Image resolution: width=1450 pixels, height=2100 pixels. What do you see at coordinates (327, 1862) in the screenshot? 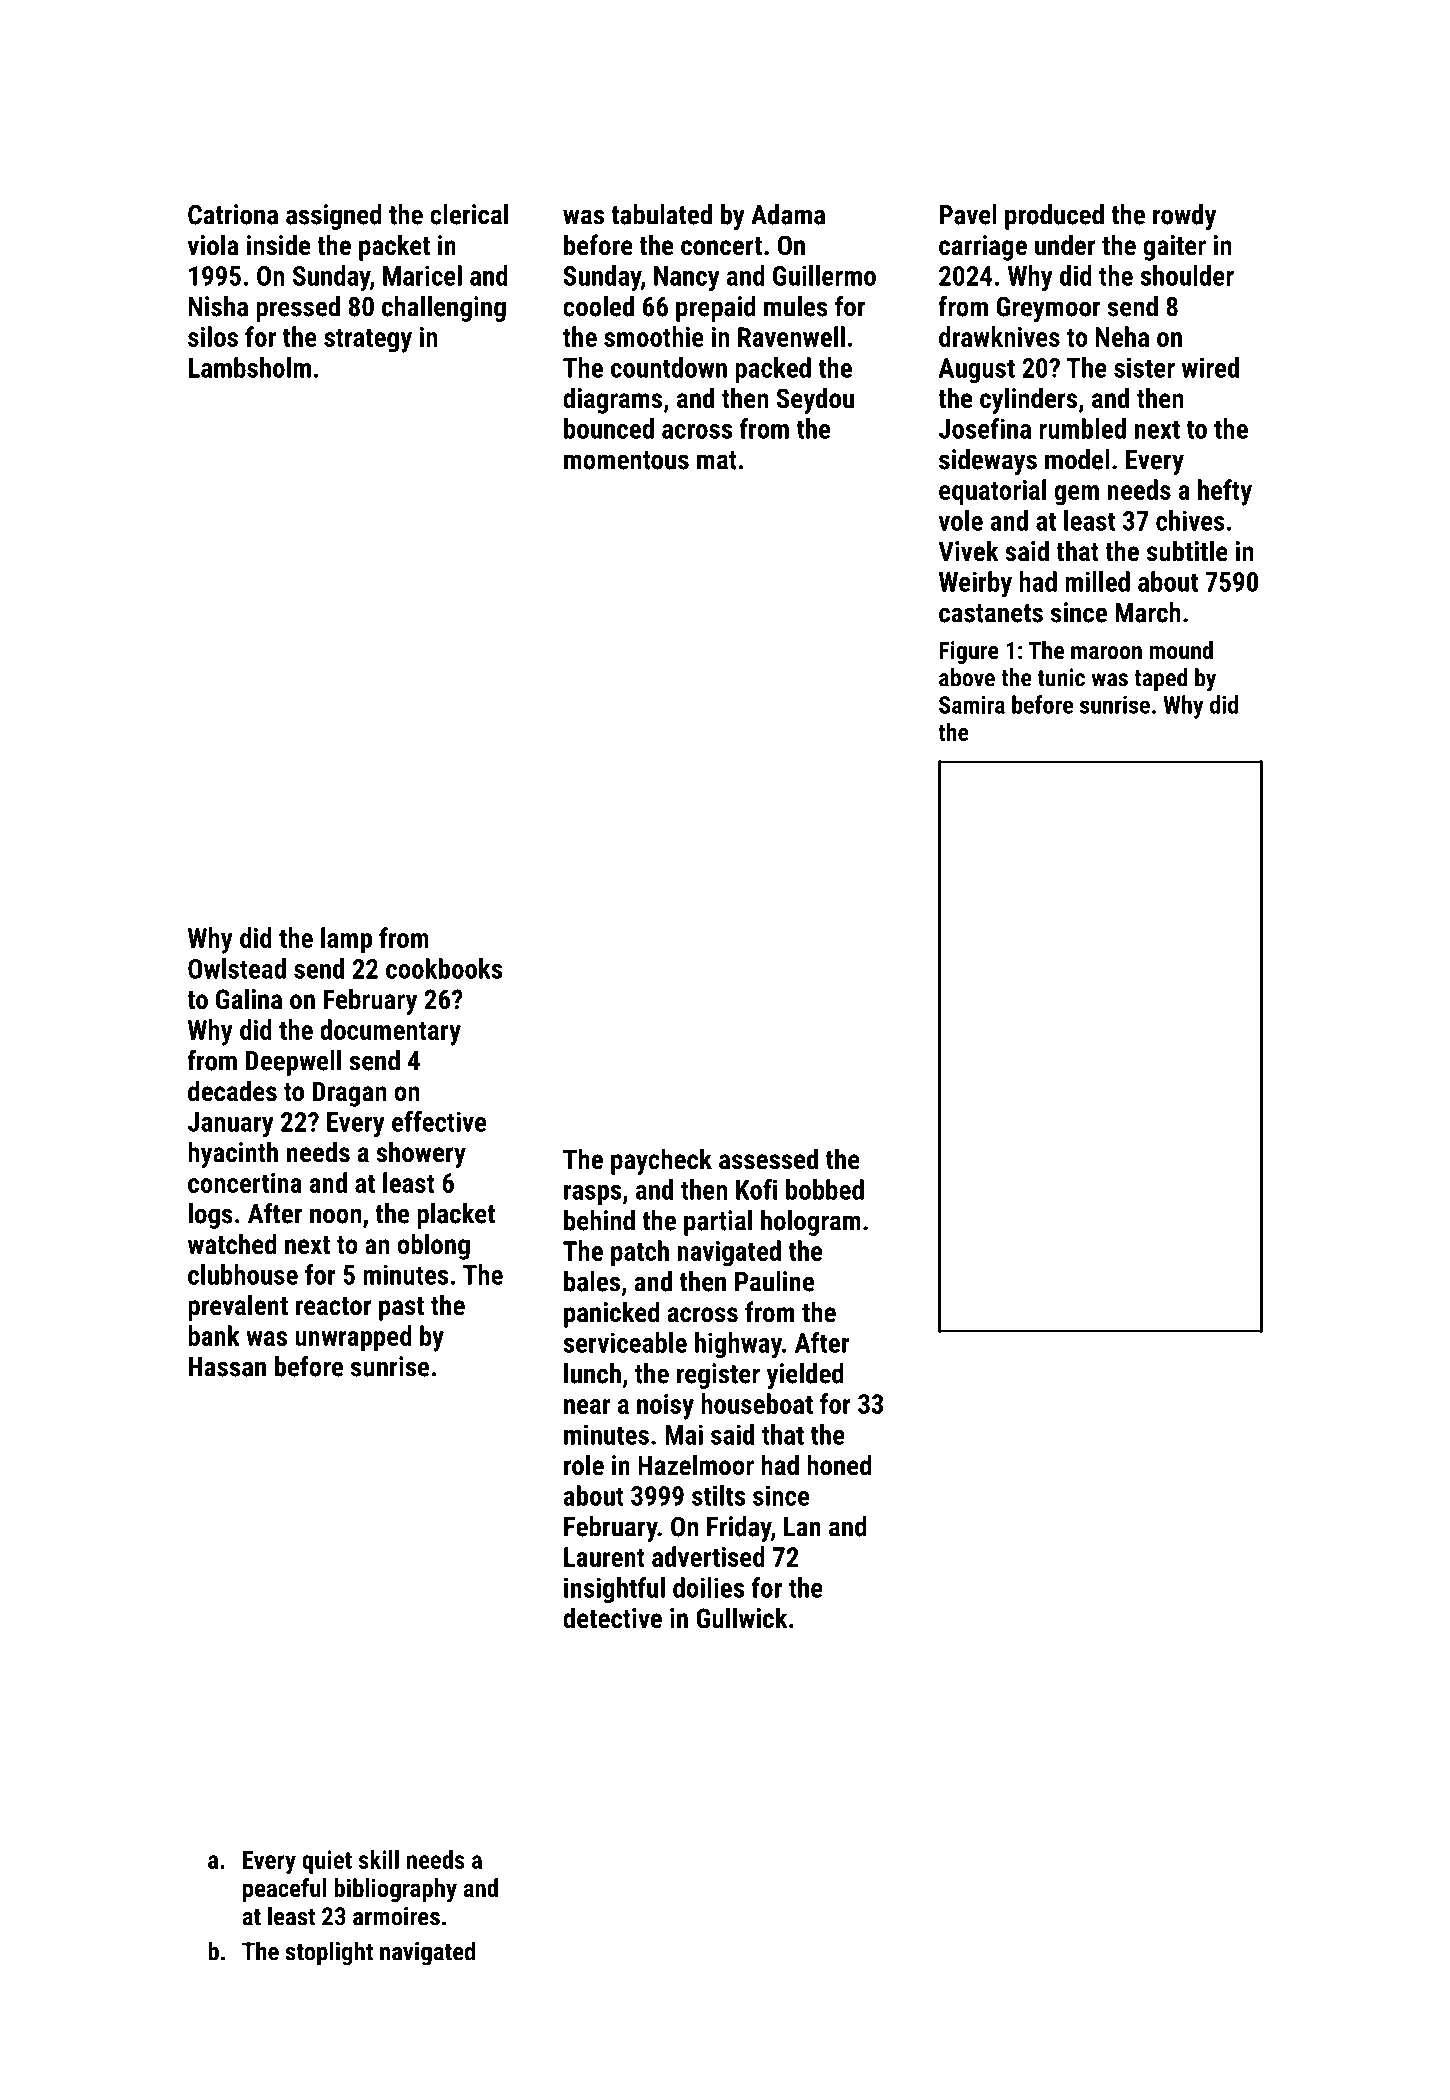
I see `quiet` at bounding box center [327, 1862].
